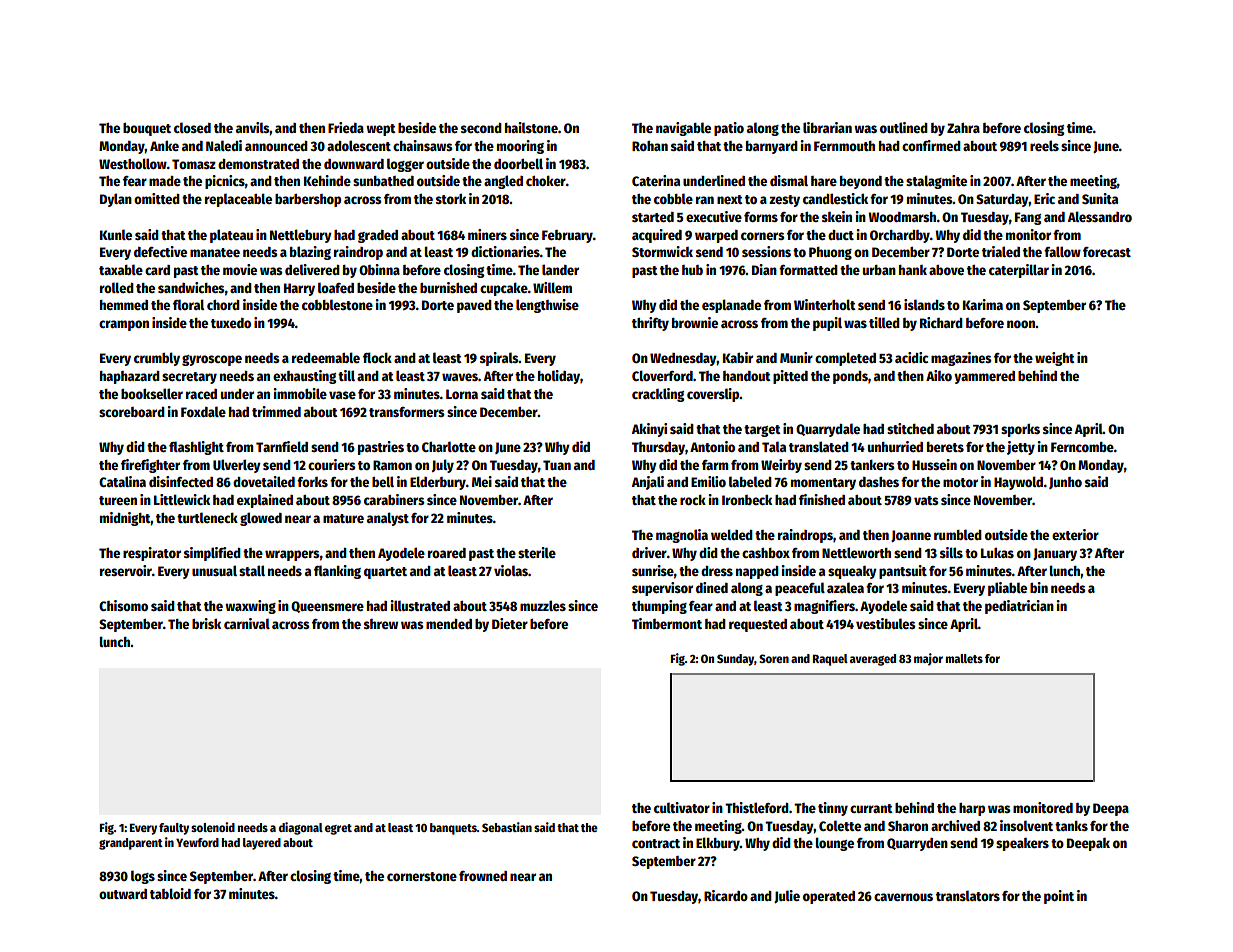 Image resolution: width=1233 pixels, height=952 pixels. I want to click on forks, so click(312, 482).
